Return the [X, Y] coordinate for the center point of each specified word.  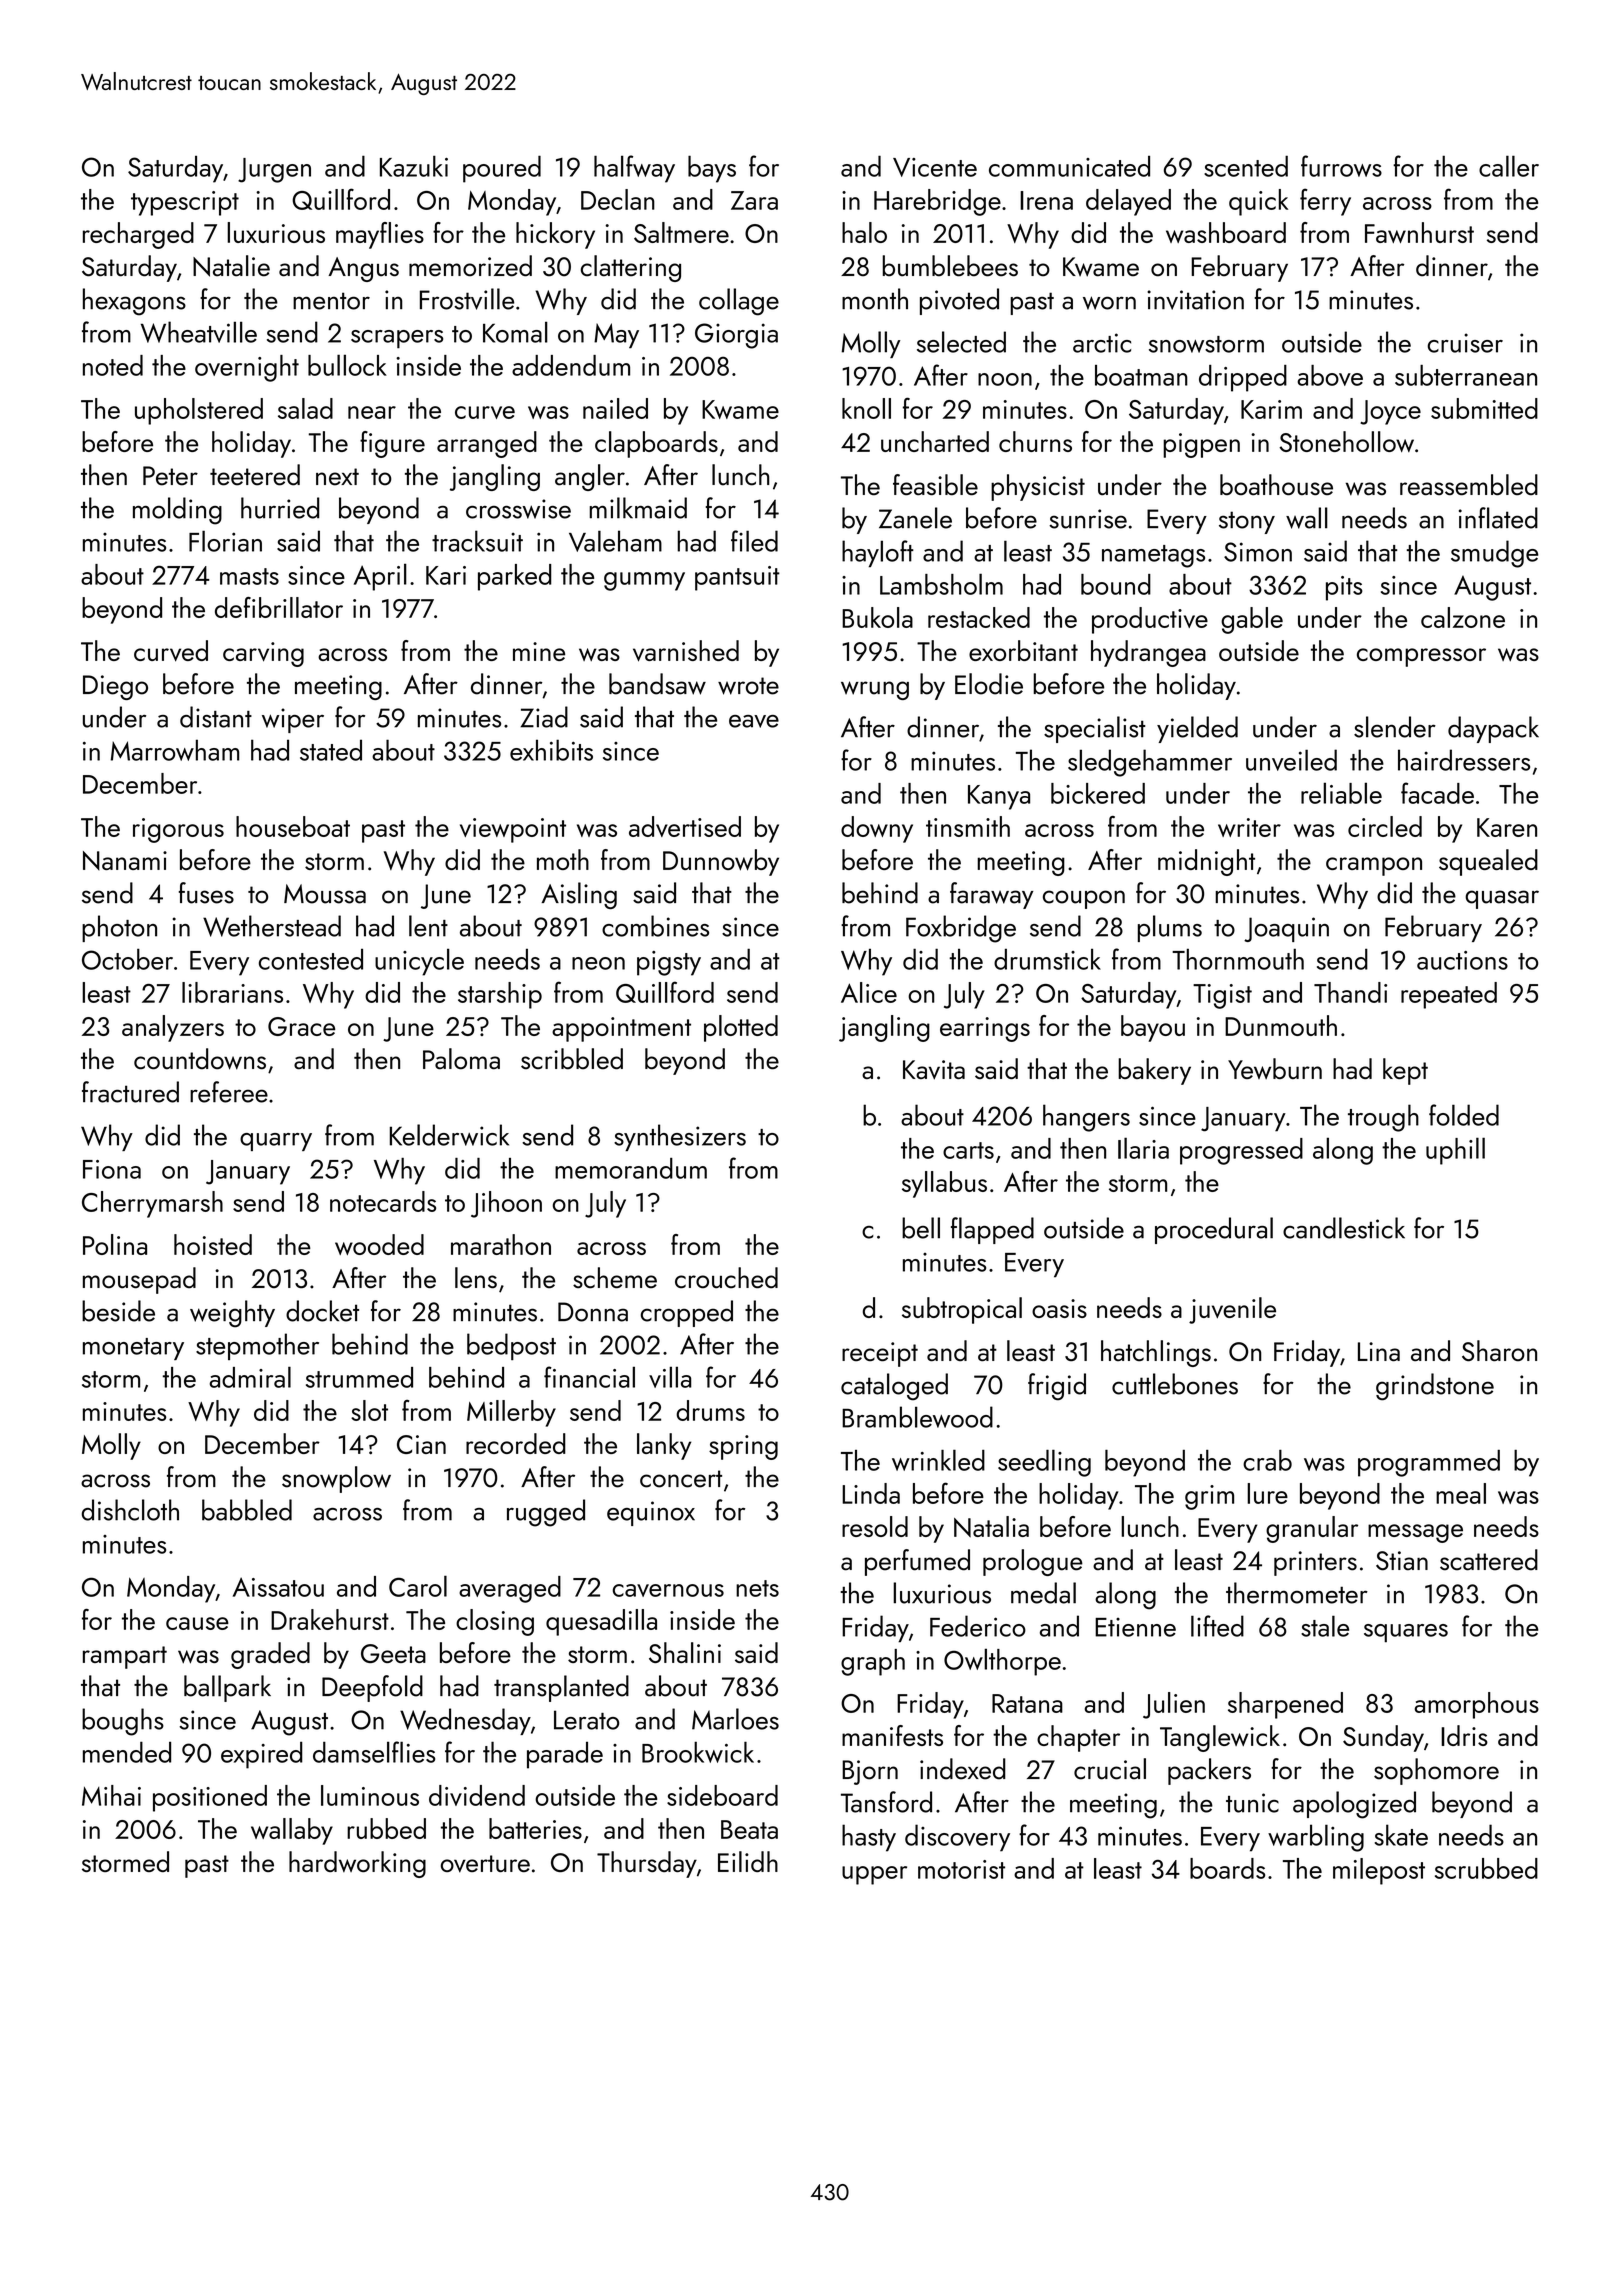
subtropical [962, 1310]
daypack [1493, 729]
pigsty [669, 963]
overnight [247, 368]
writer [1249, 827]
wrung [875, 690]
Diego [115, 687]
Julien [1174, 1705]
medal [1043, 1593]
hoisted [213, 1244]
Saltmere [681, 232]
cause [197, 1623]
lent [428, 926]
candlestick [1344, 1228]
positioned [210, 1798]
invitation [1195, 300]
